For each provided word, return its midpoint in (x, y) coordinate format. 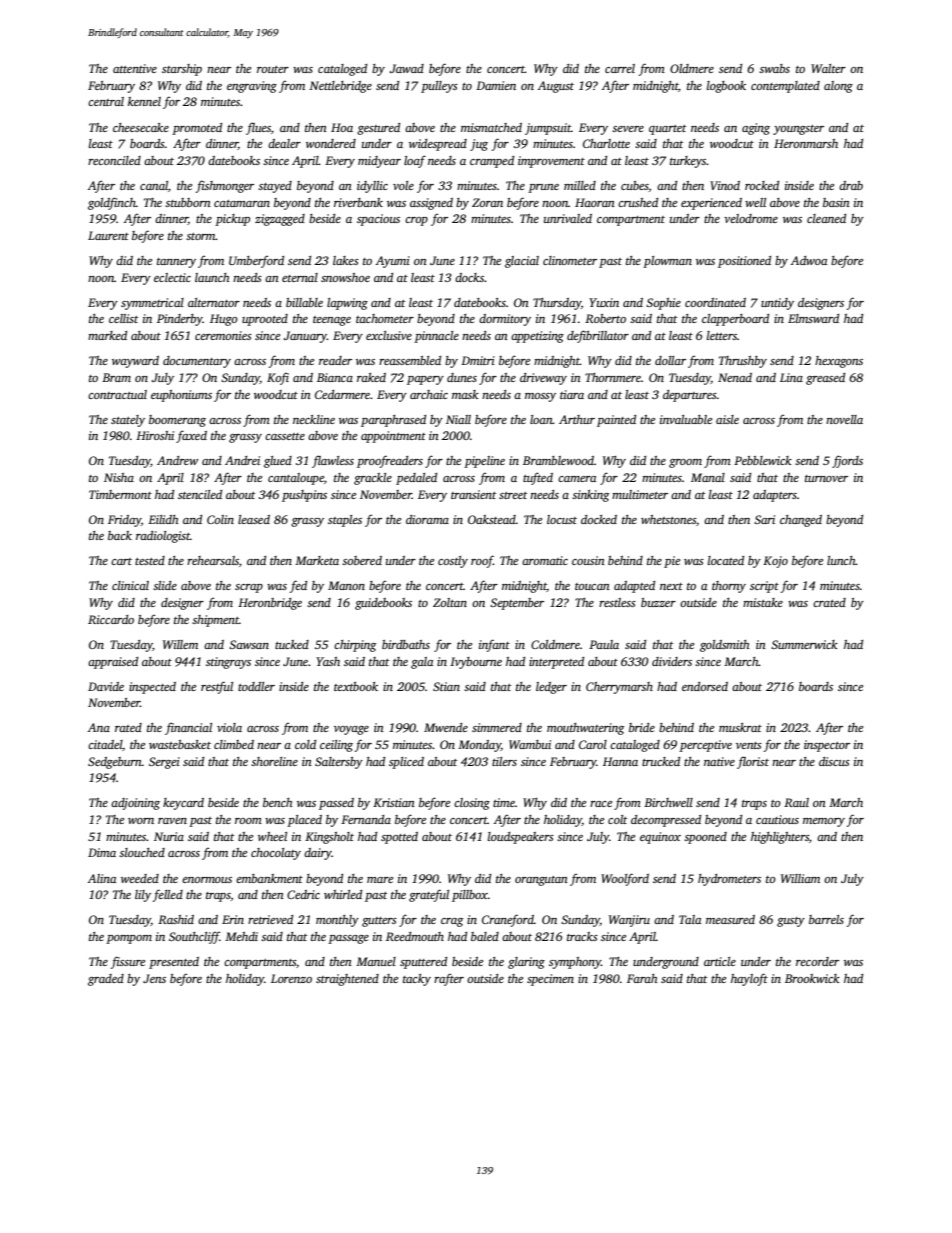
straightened (347, 980)
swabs (774, 68)
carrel (620, 68)
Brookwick (812, 978)
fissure (128, 962)
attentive (135, 68)
